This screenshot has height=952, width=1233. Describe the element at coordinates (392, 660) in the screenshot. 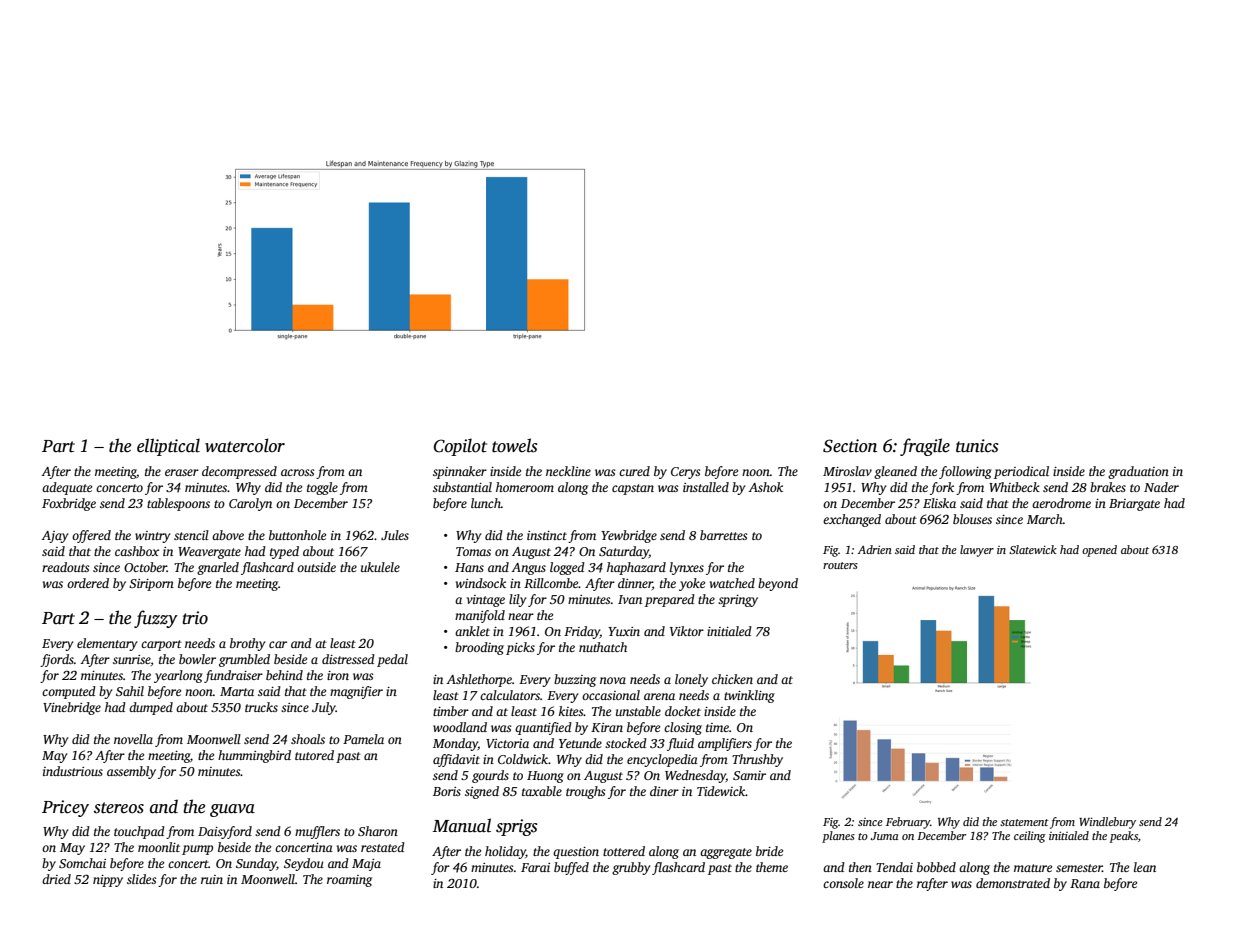

I see `pedal` at that location.
